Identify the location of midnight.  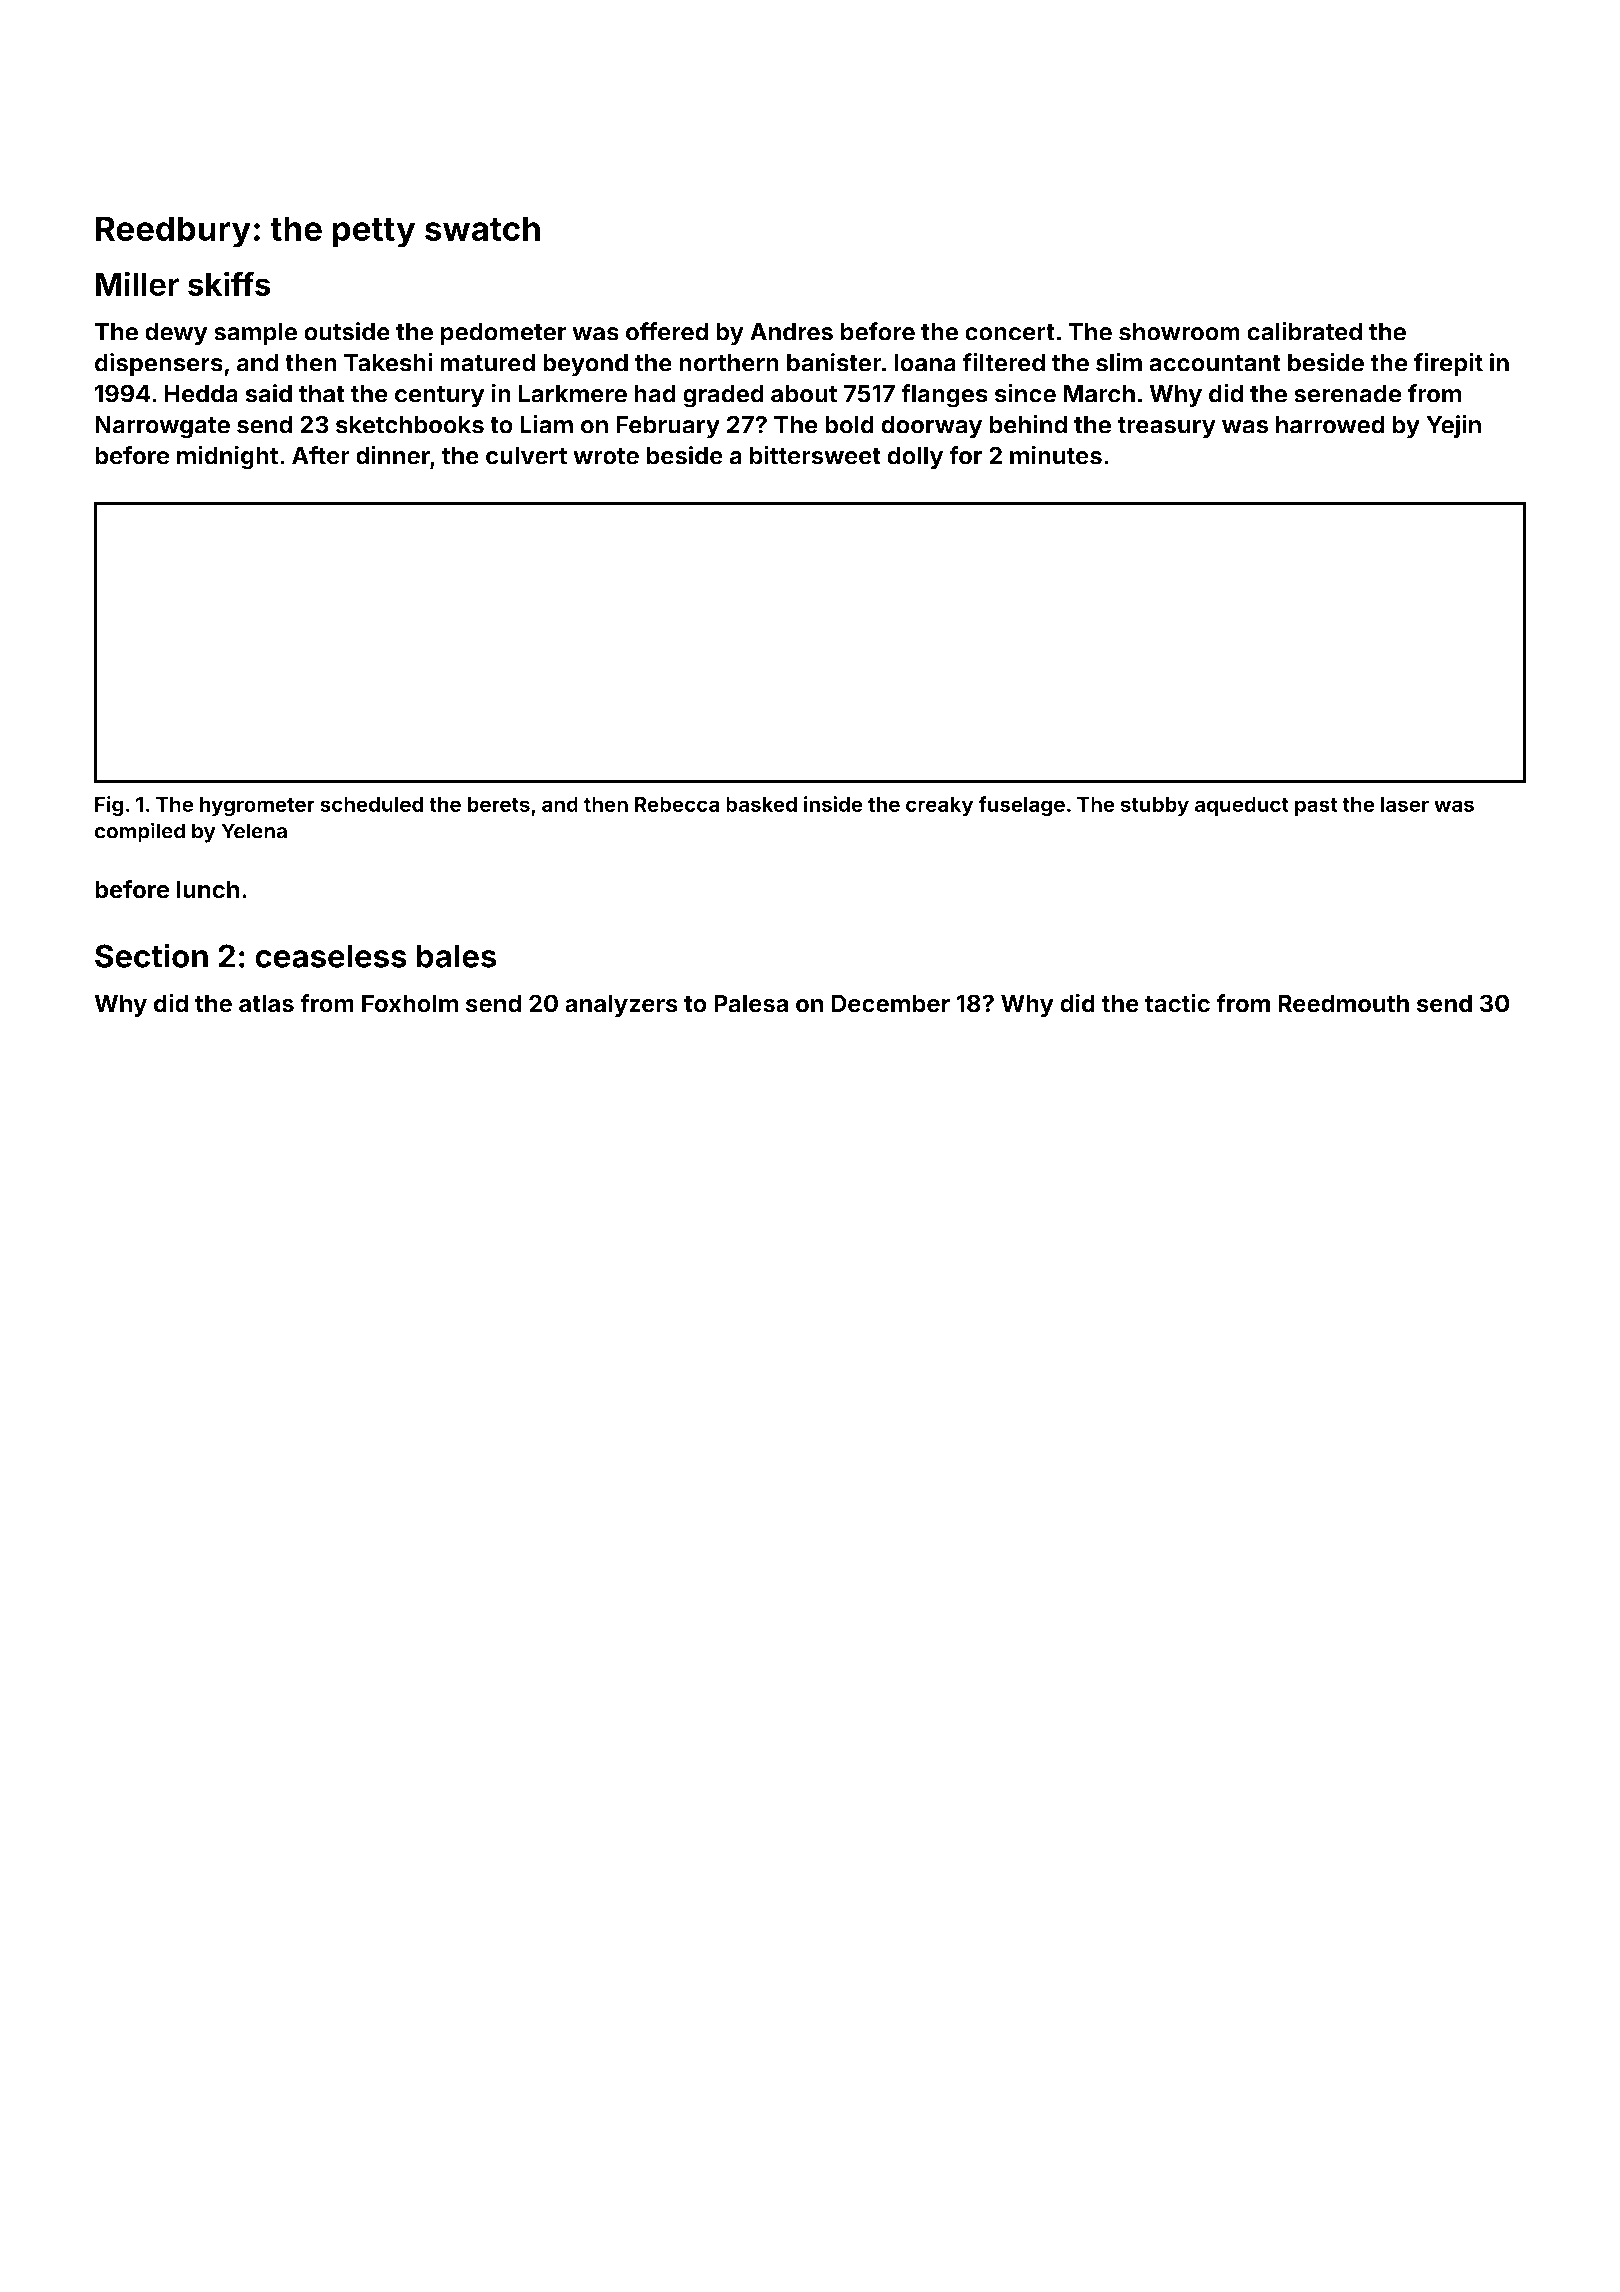
(227, 458).
